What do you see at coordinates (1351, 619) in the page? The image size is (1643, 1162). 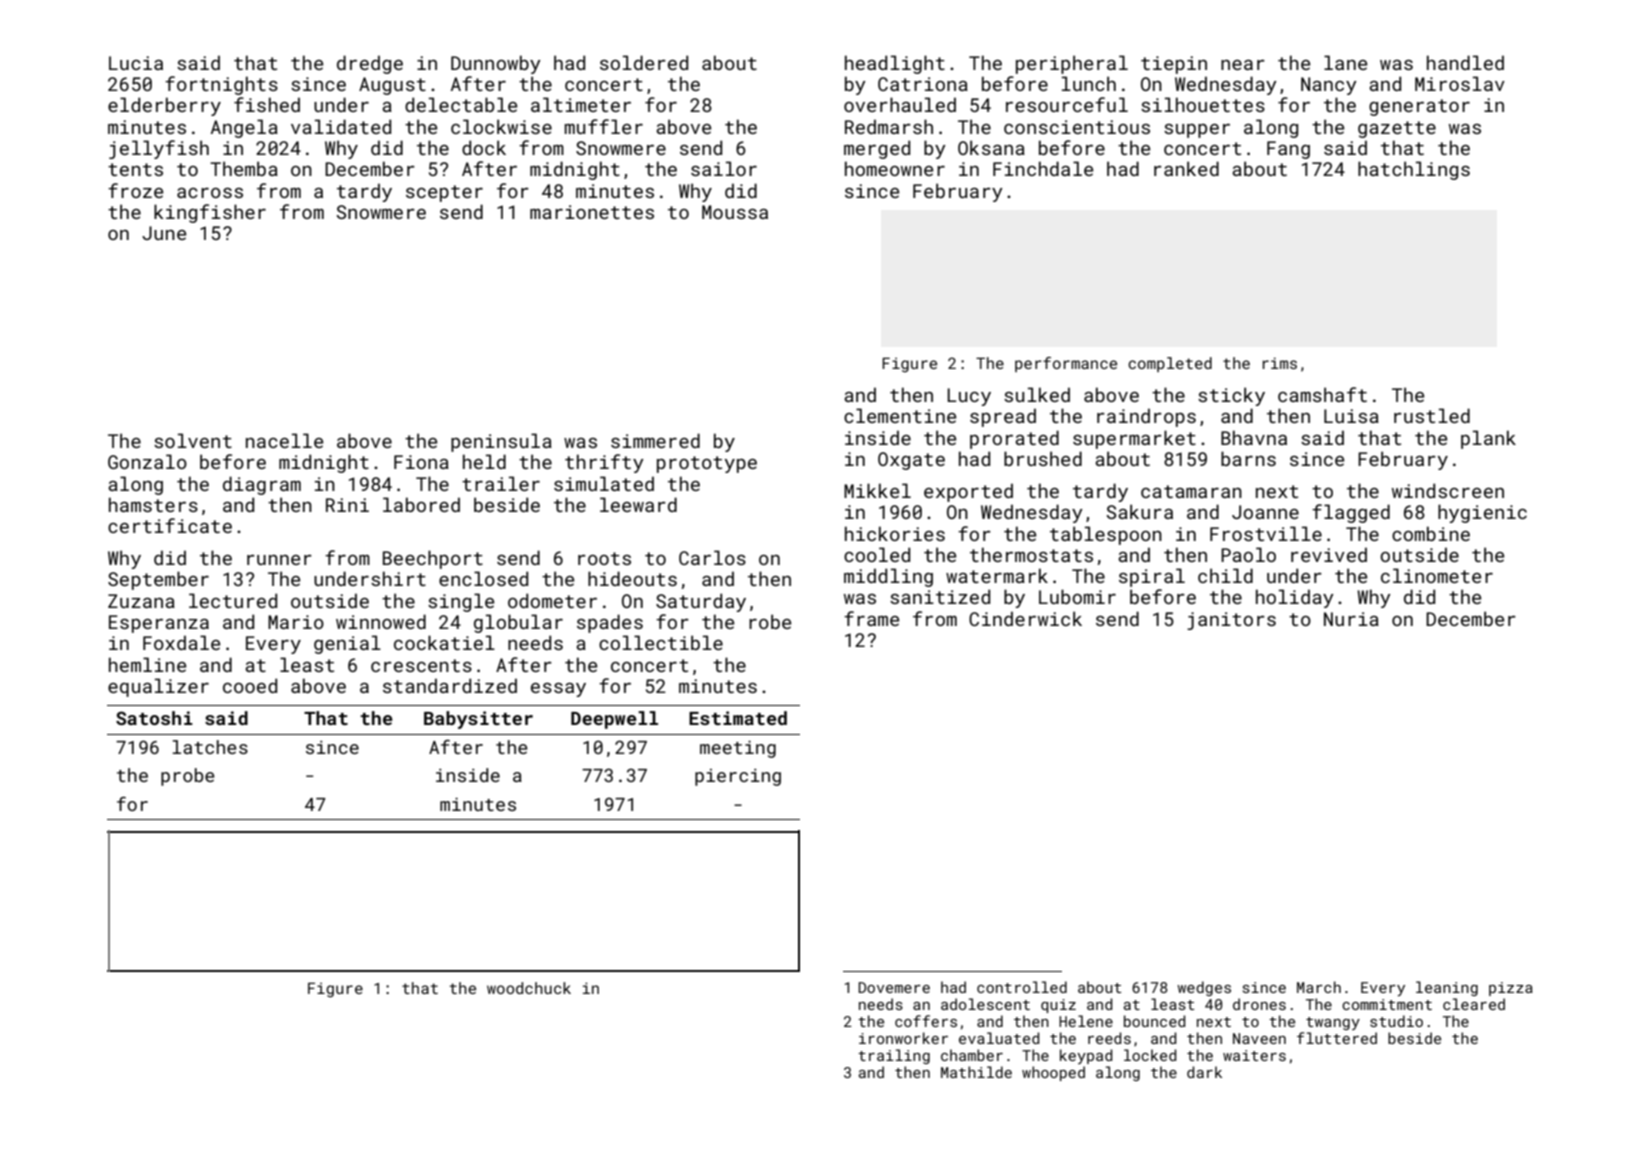 I see `Nuria` at bounding box center [1351, 619].
